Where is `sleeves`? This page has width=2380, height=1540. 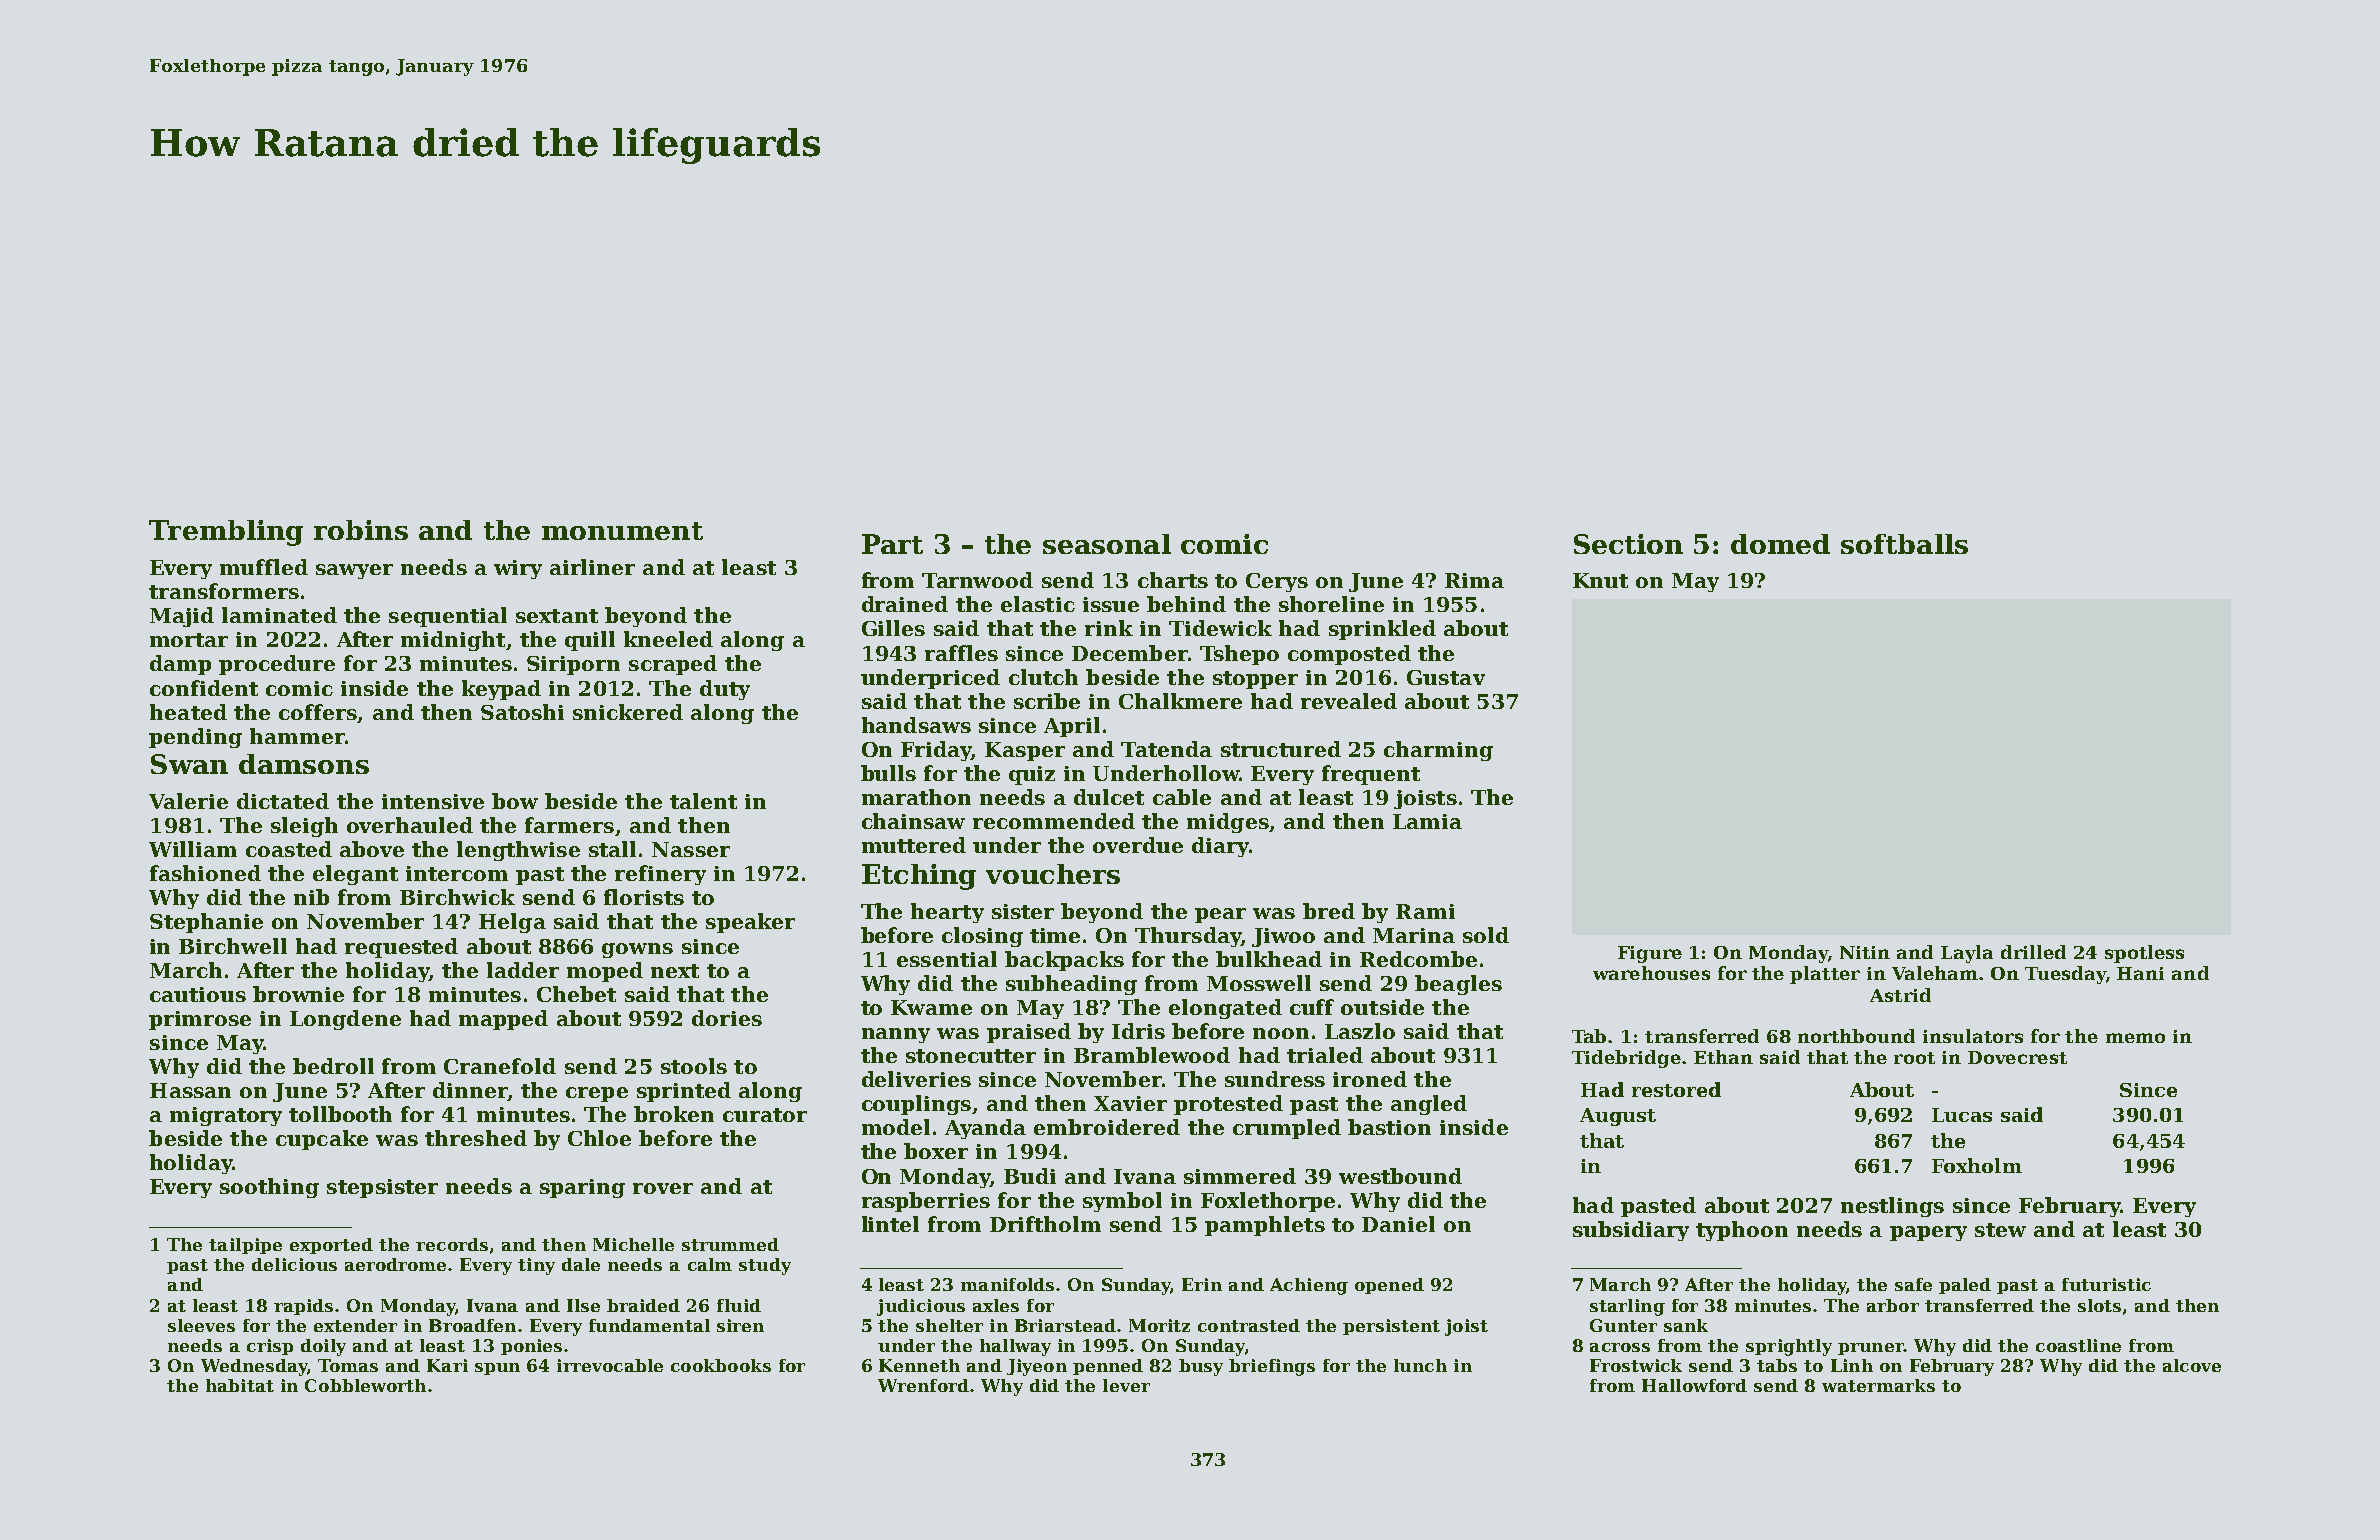
sleeves is located at coordinates (201, 1325).
